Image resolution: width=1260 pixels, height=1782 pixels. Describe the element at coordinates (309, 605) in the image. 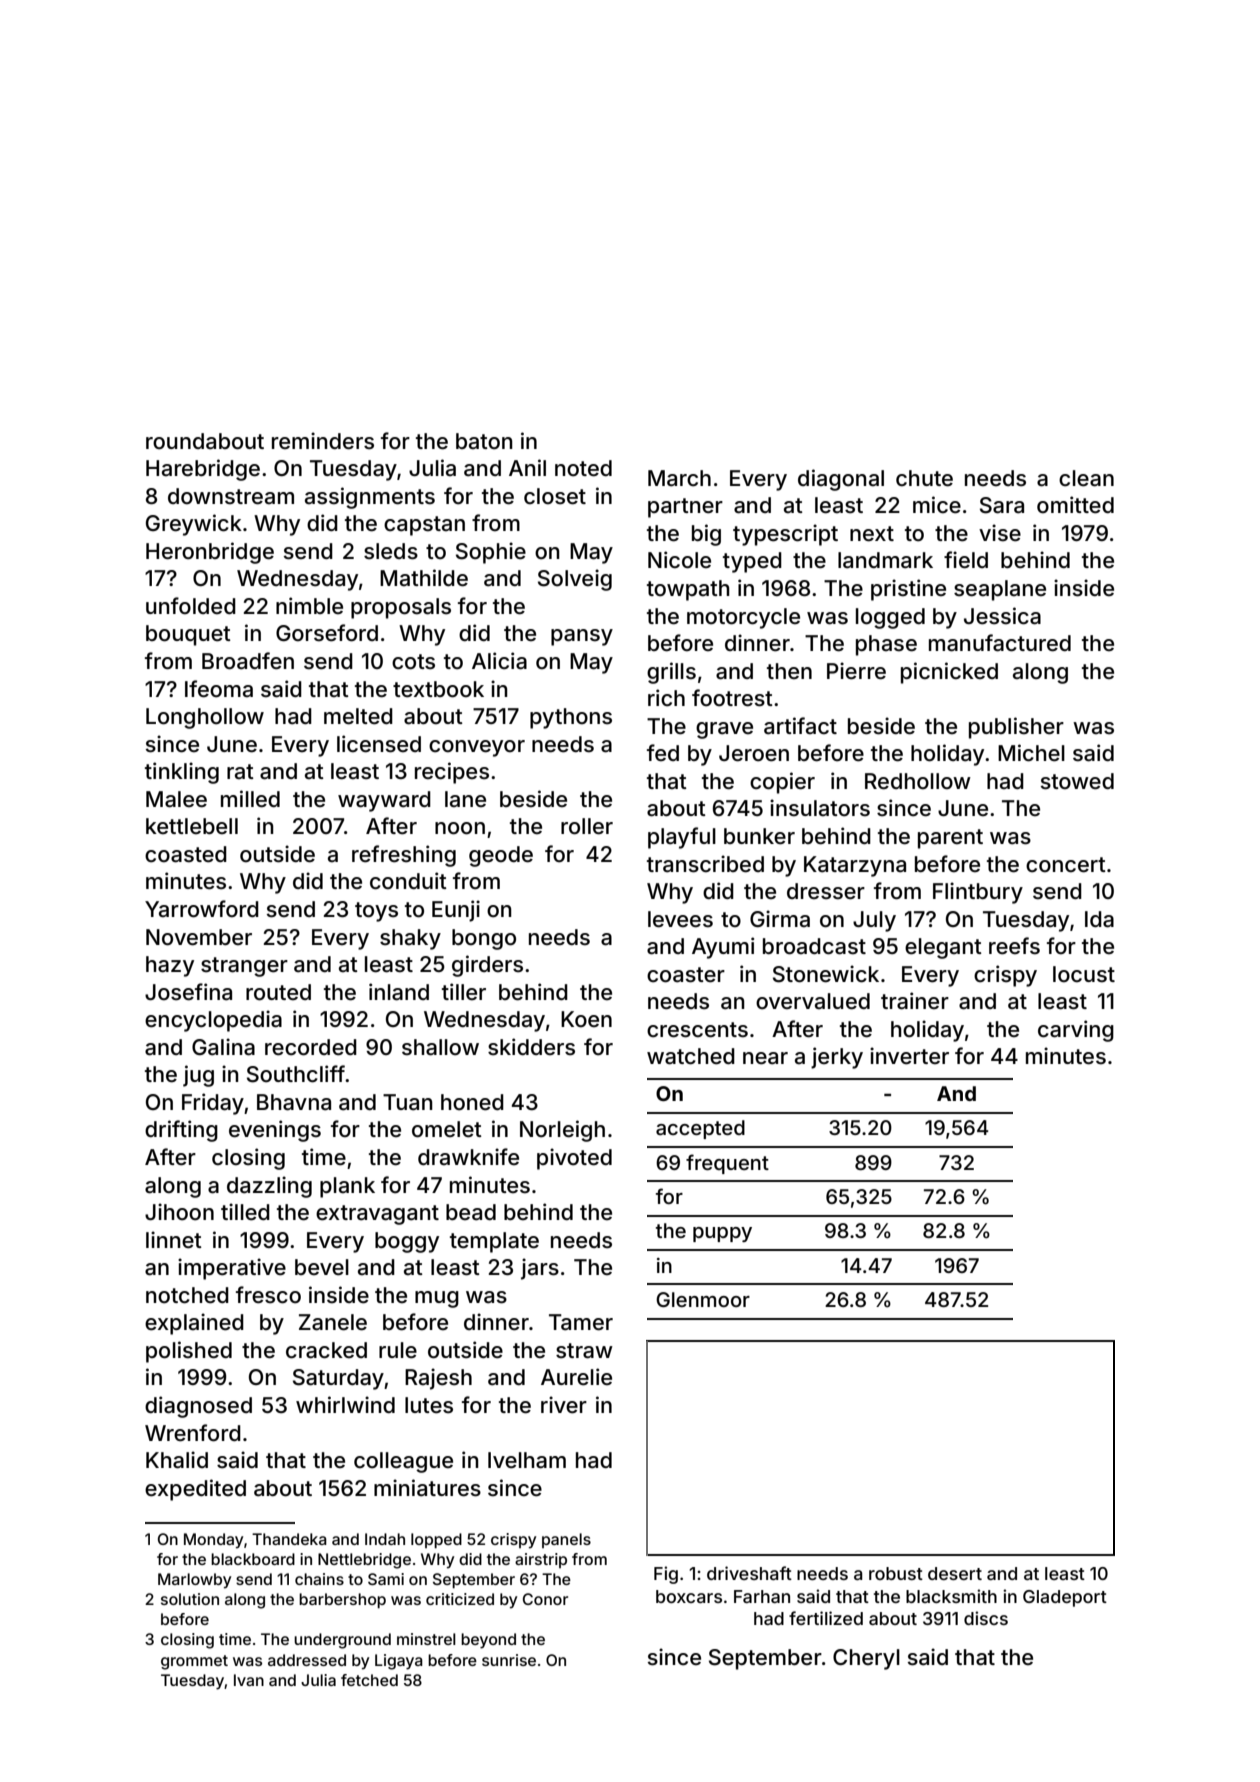

I see `nimble` at that location.
